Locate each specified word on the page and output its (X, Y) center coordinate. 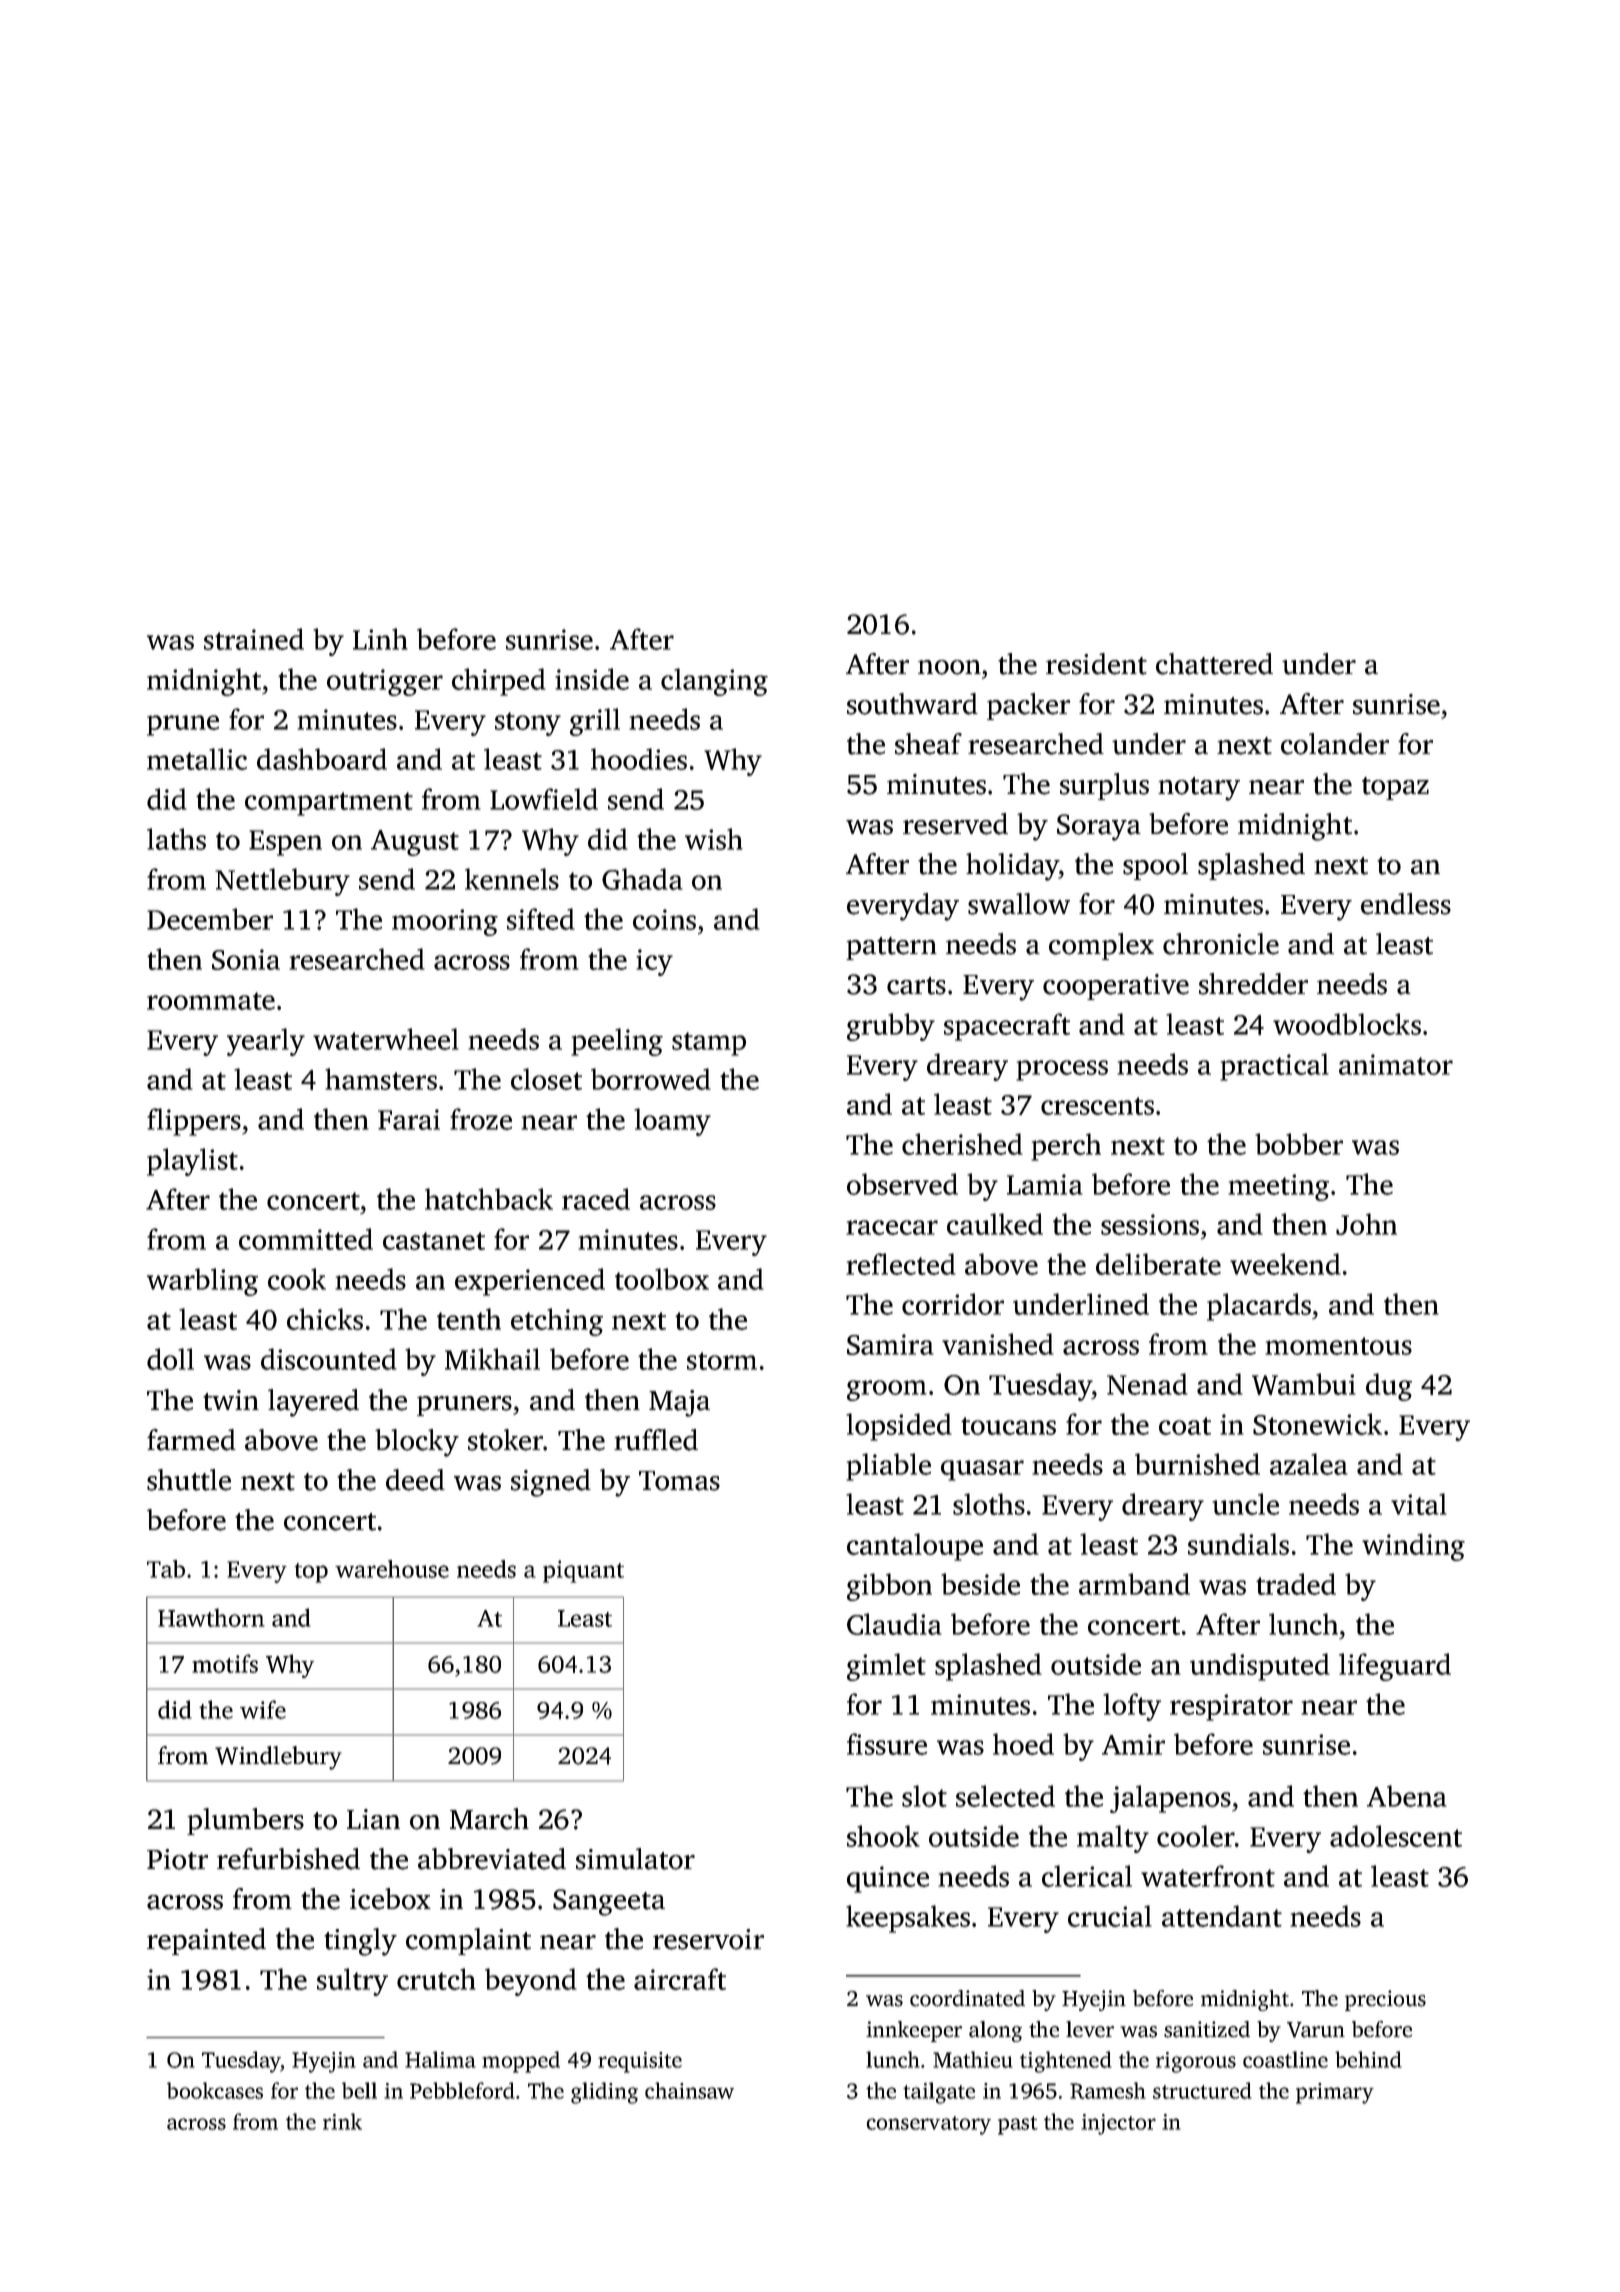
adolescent (1396, 1836)
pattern (891, 948)
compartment (329, 804)
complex (1101, 946)
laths (176, 839)
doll (170, 1359)
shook (883, 1836)
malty (1113, 1839)
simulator (635, 1859)
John (1366, 1224)
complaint (468, 1941)
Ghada (642, 879)
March (489, 1819)
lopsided (899, 1427)
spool (1155, 866)
